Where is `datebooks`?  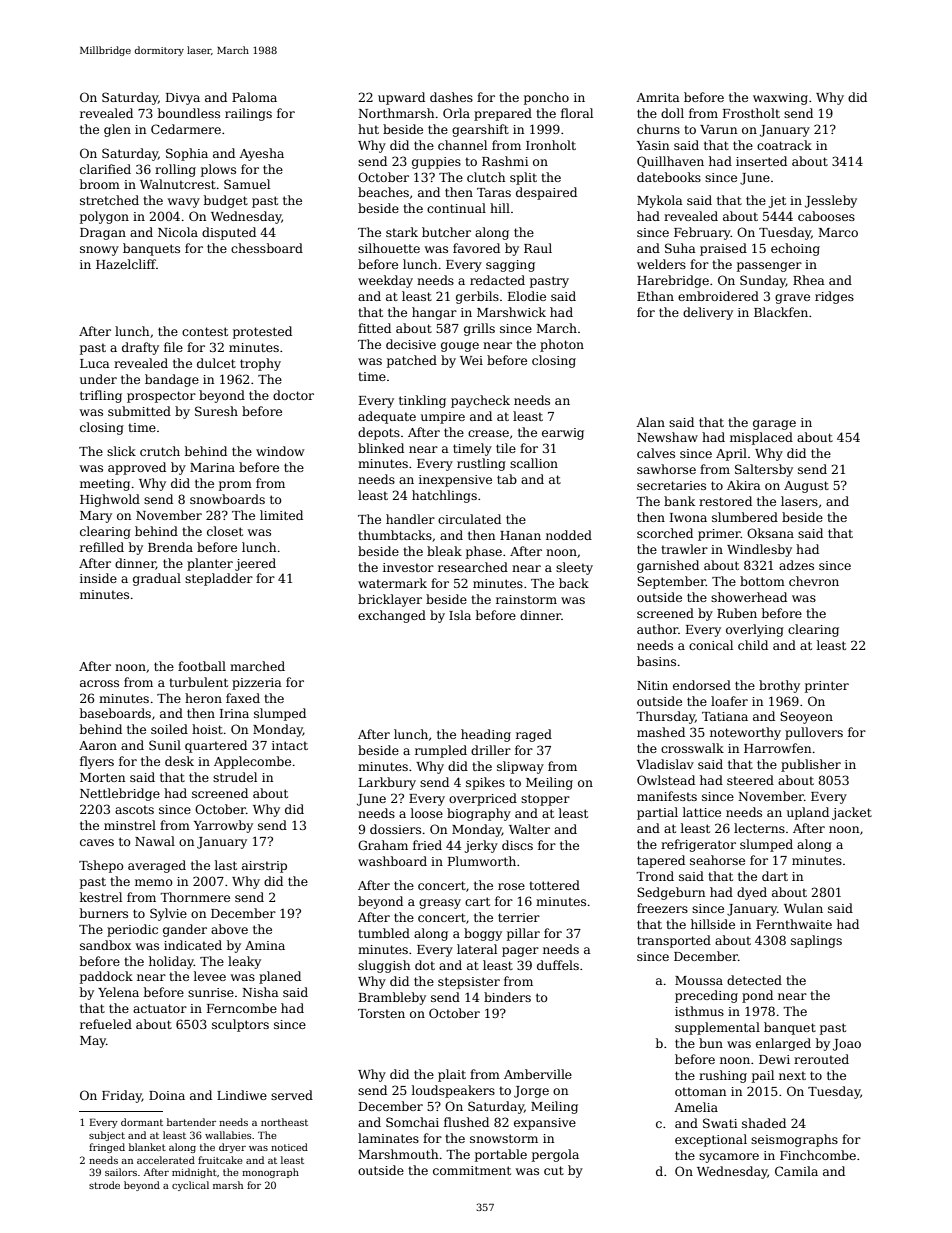
datebooks is located at coordinates (669, 177).
